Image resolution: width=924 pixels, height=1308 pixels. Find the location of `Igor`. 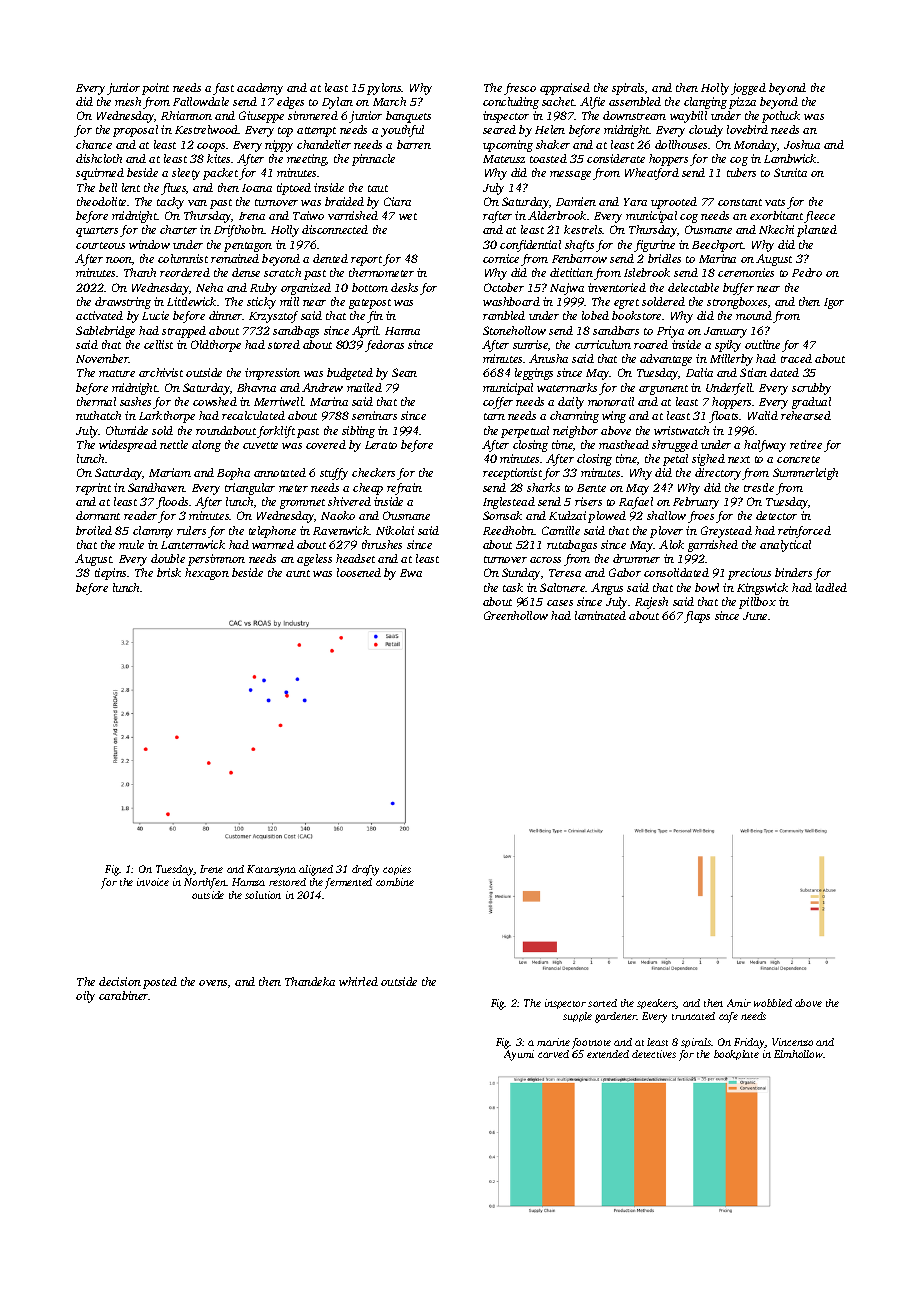

Igor is located at coordinates (834, 303).
